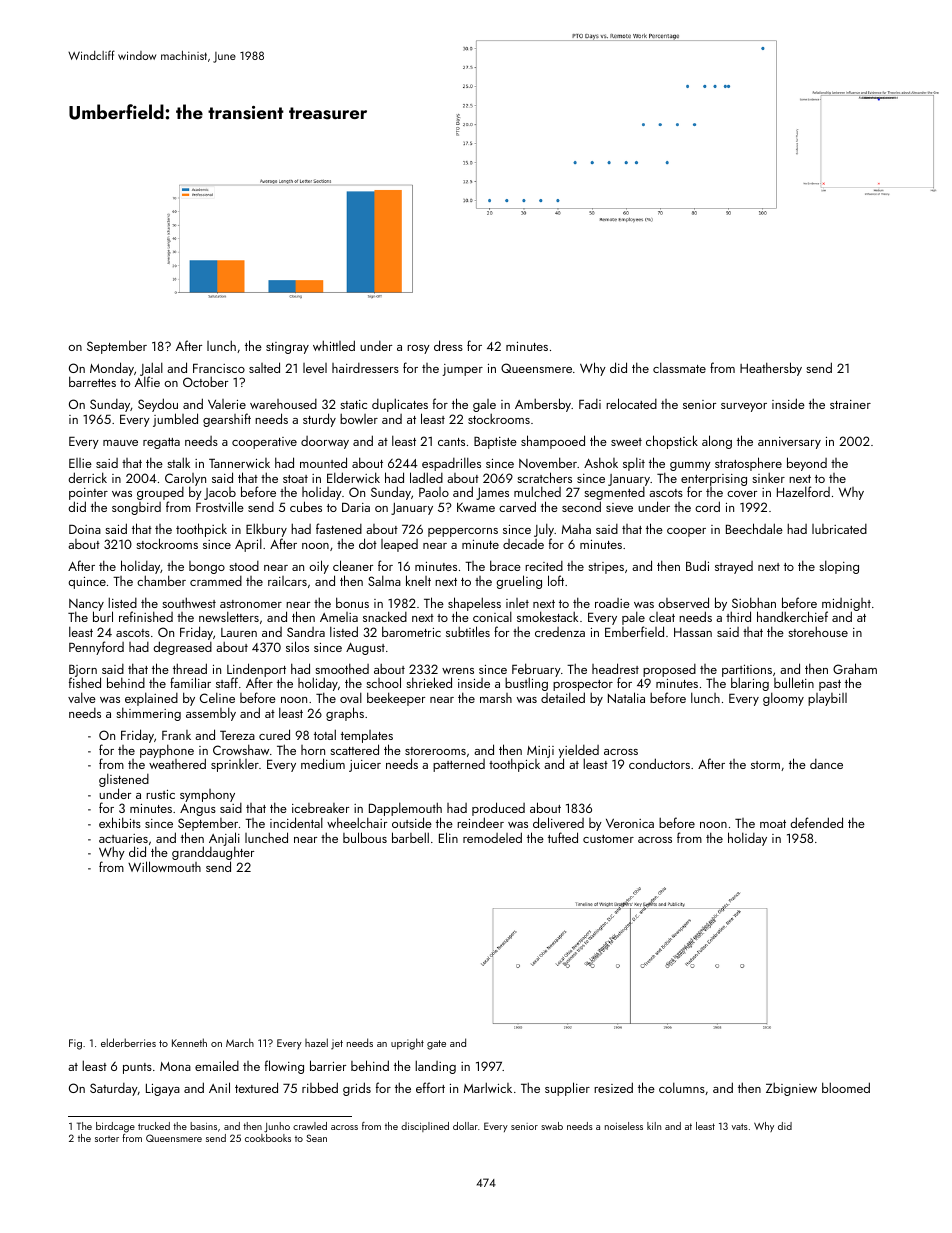 The height and width of the image is (1233, 952). I want to click on songbird, so click(136, 508).
